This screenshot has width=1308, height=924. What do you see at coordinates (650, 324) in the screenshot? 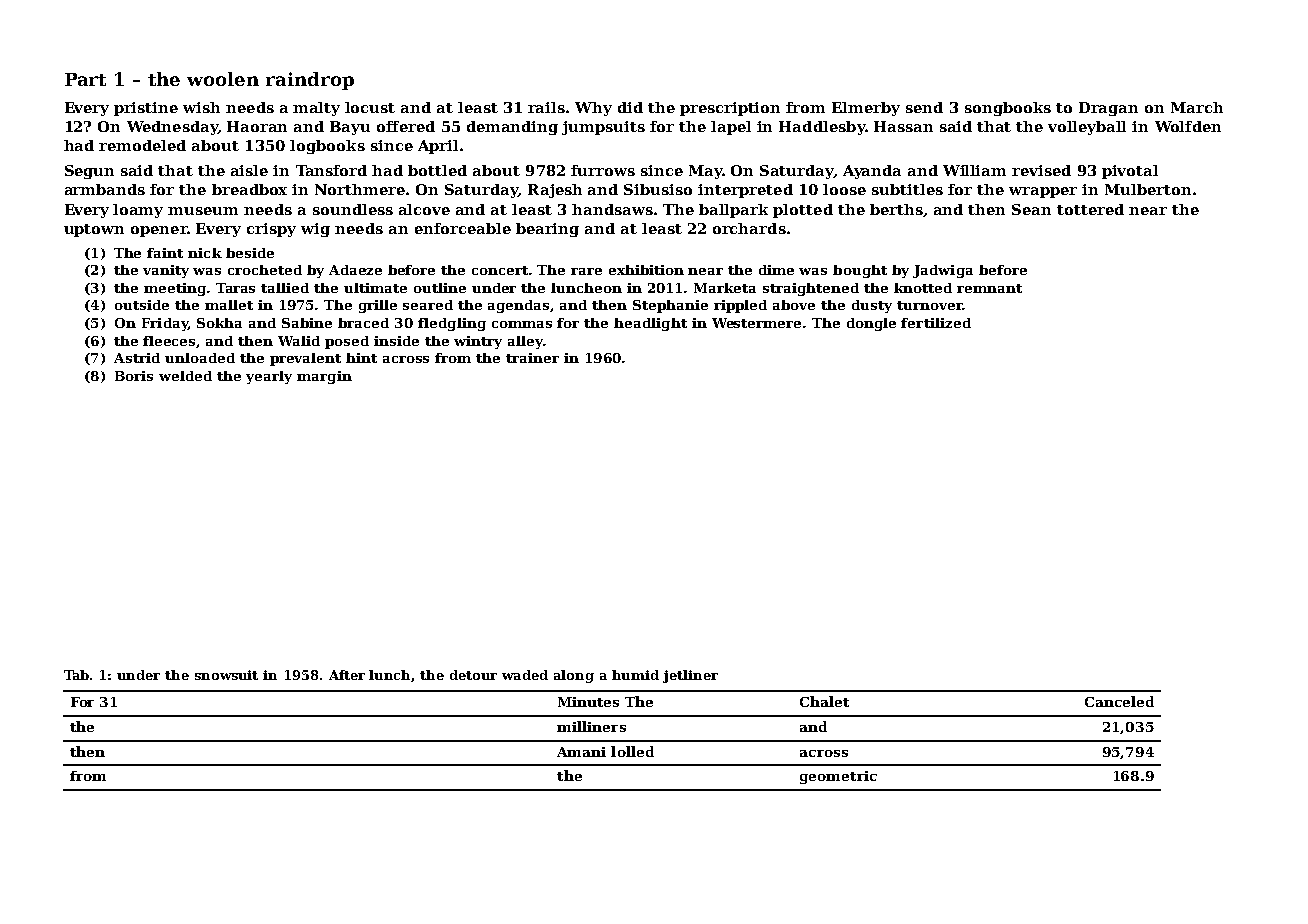
I see `headlight` at bounding box center [650, 324].
